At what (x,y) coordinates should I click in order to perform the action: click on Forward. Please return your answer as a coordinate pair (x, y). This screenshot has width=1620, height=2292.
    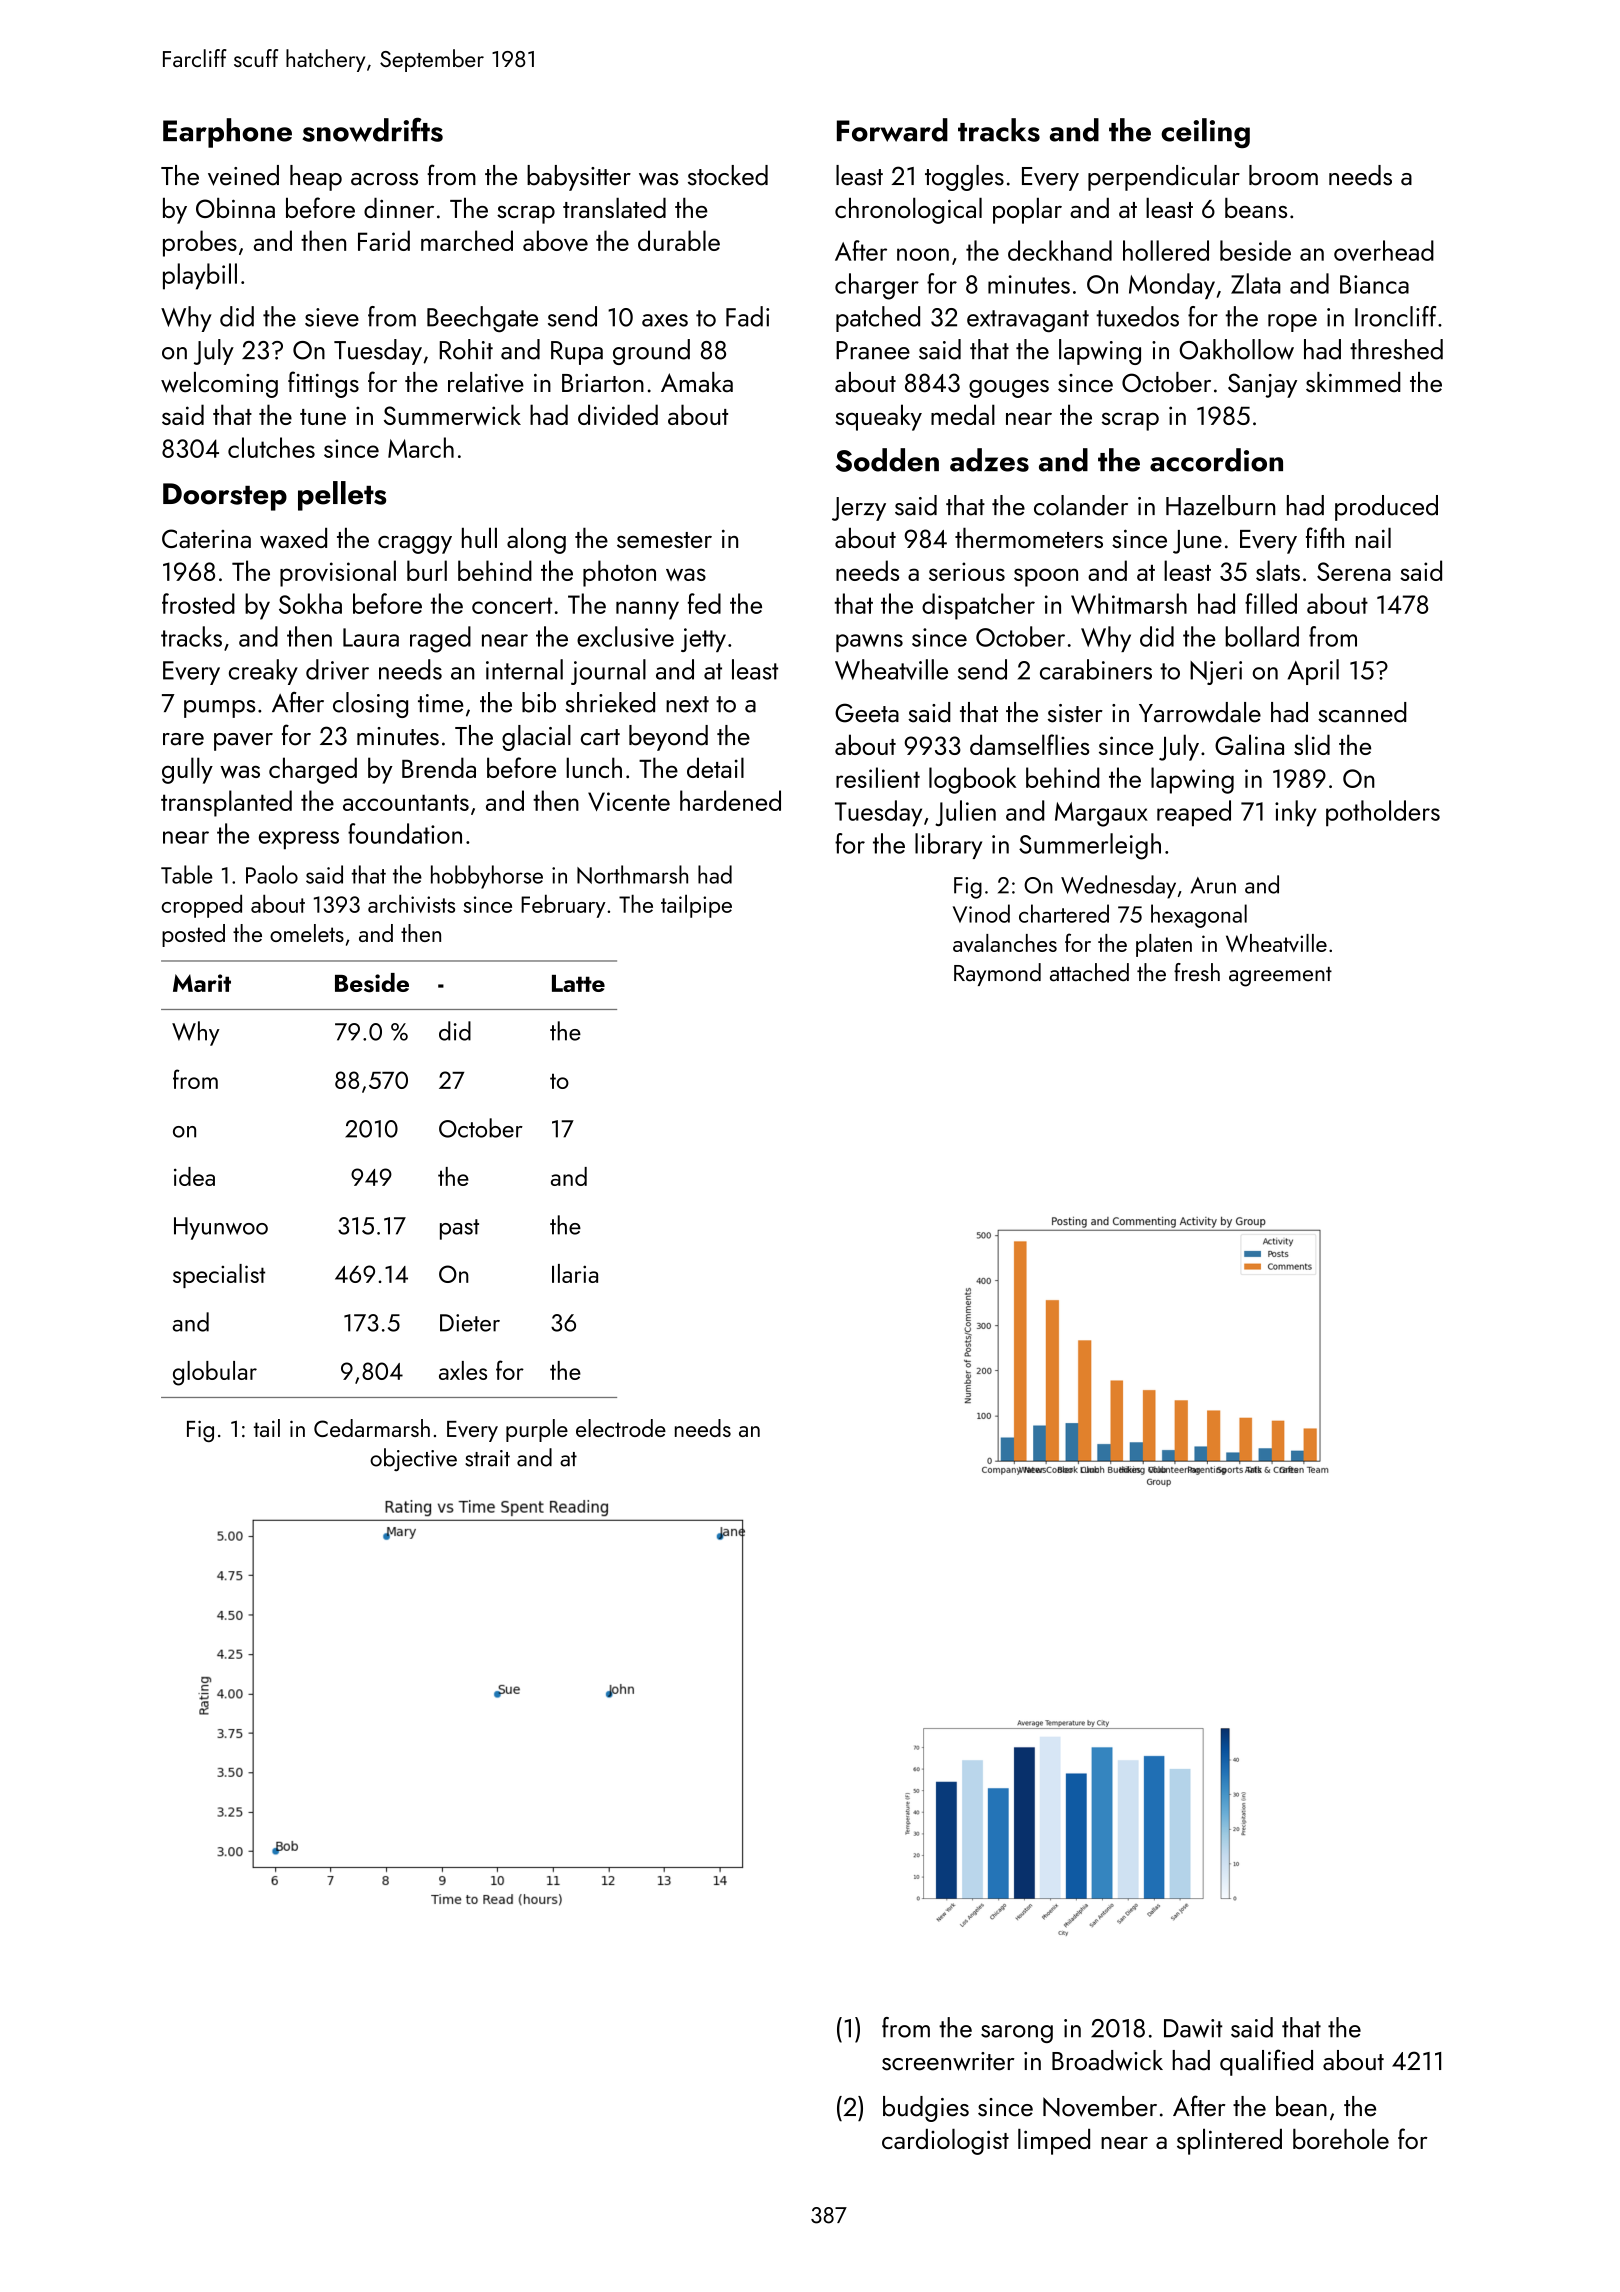
    Looking at the image, I should click on (892, 130).
